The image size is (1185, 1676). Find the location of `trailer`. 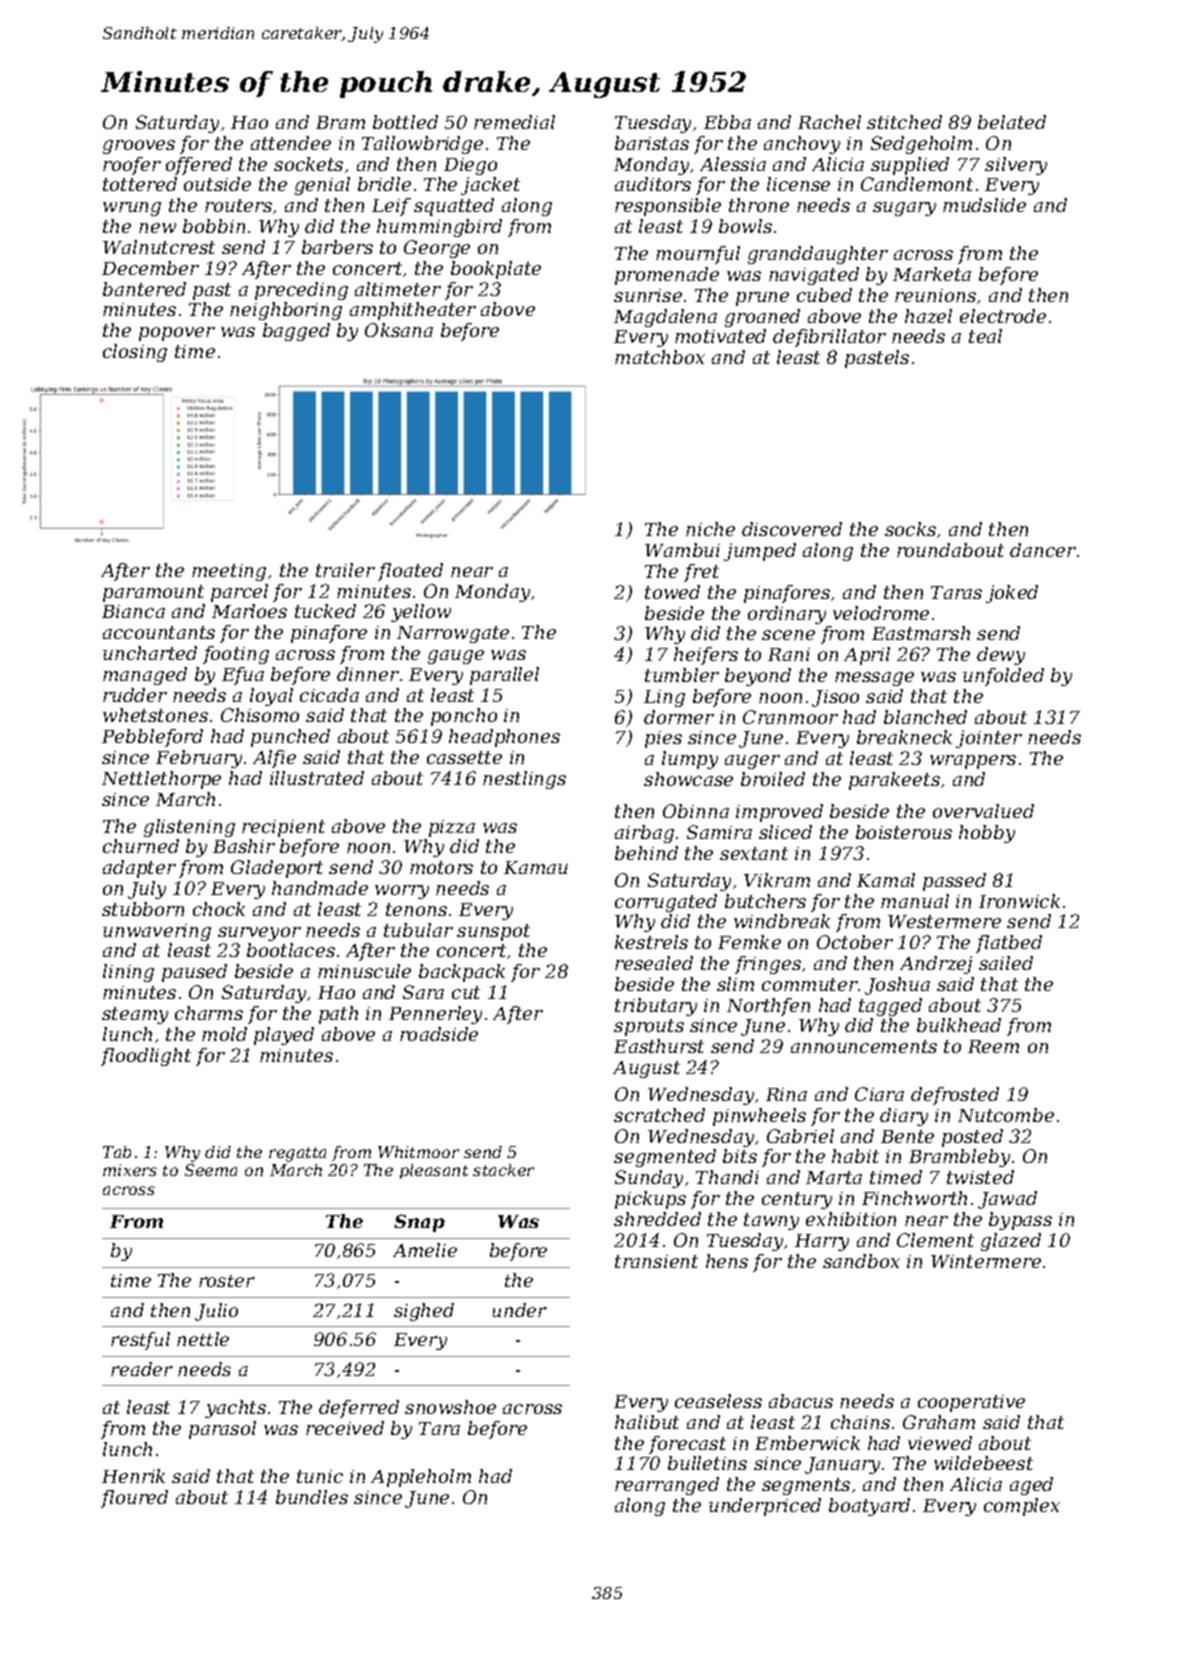

trailer is located at coordinates (345, 570).
